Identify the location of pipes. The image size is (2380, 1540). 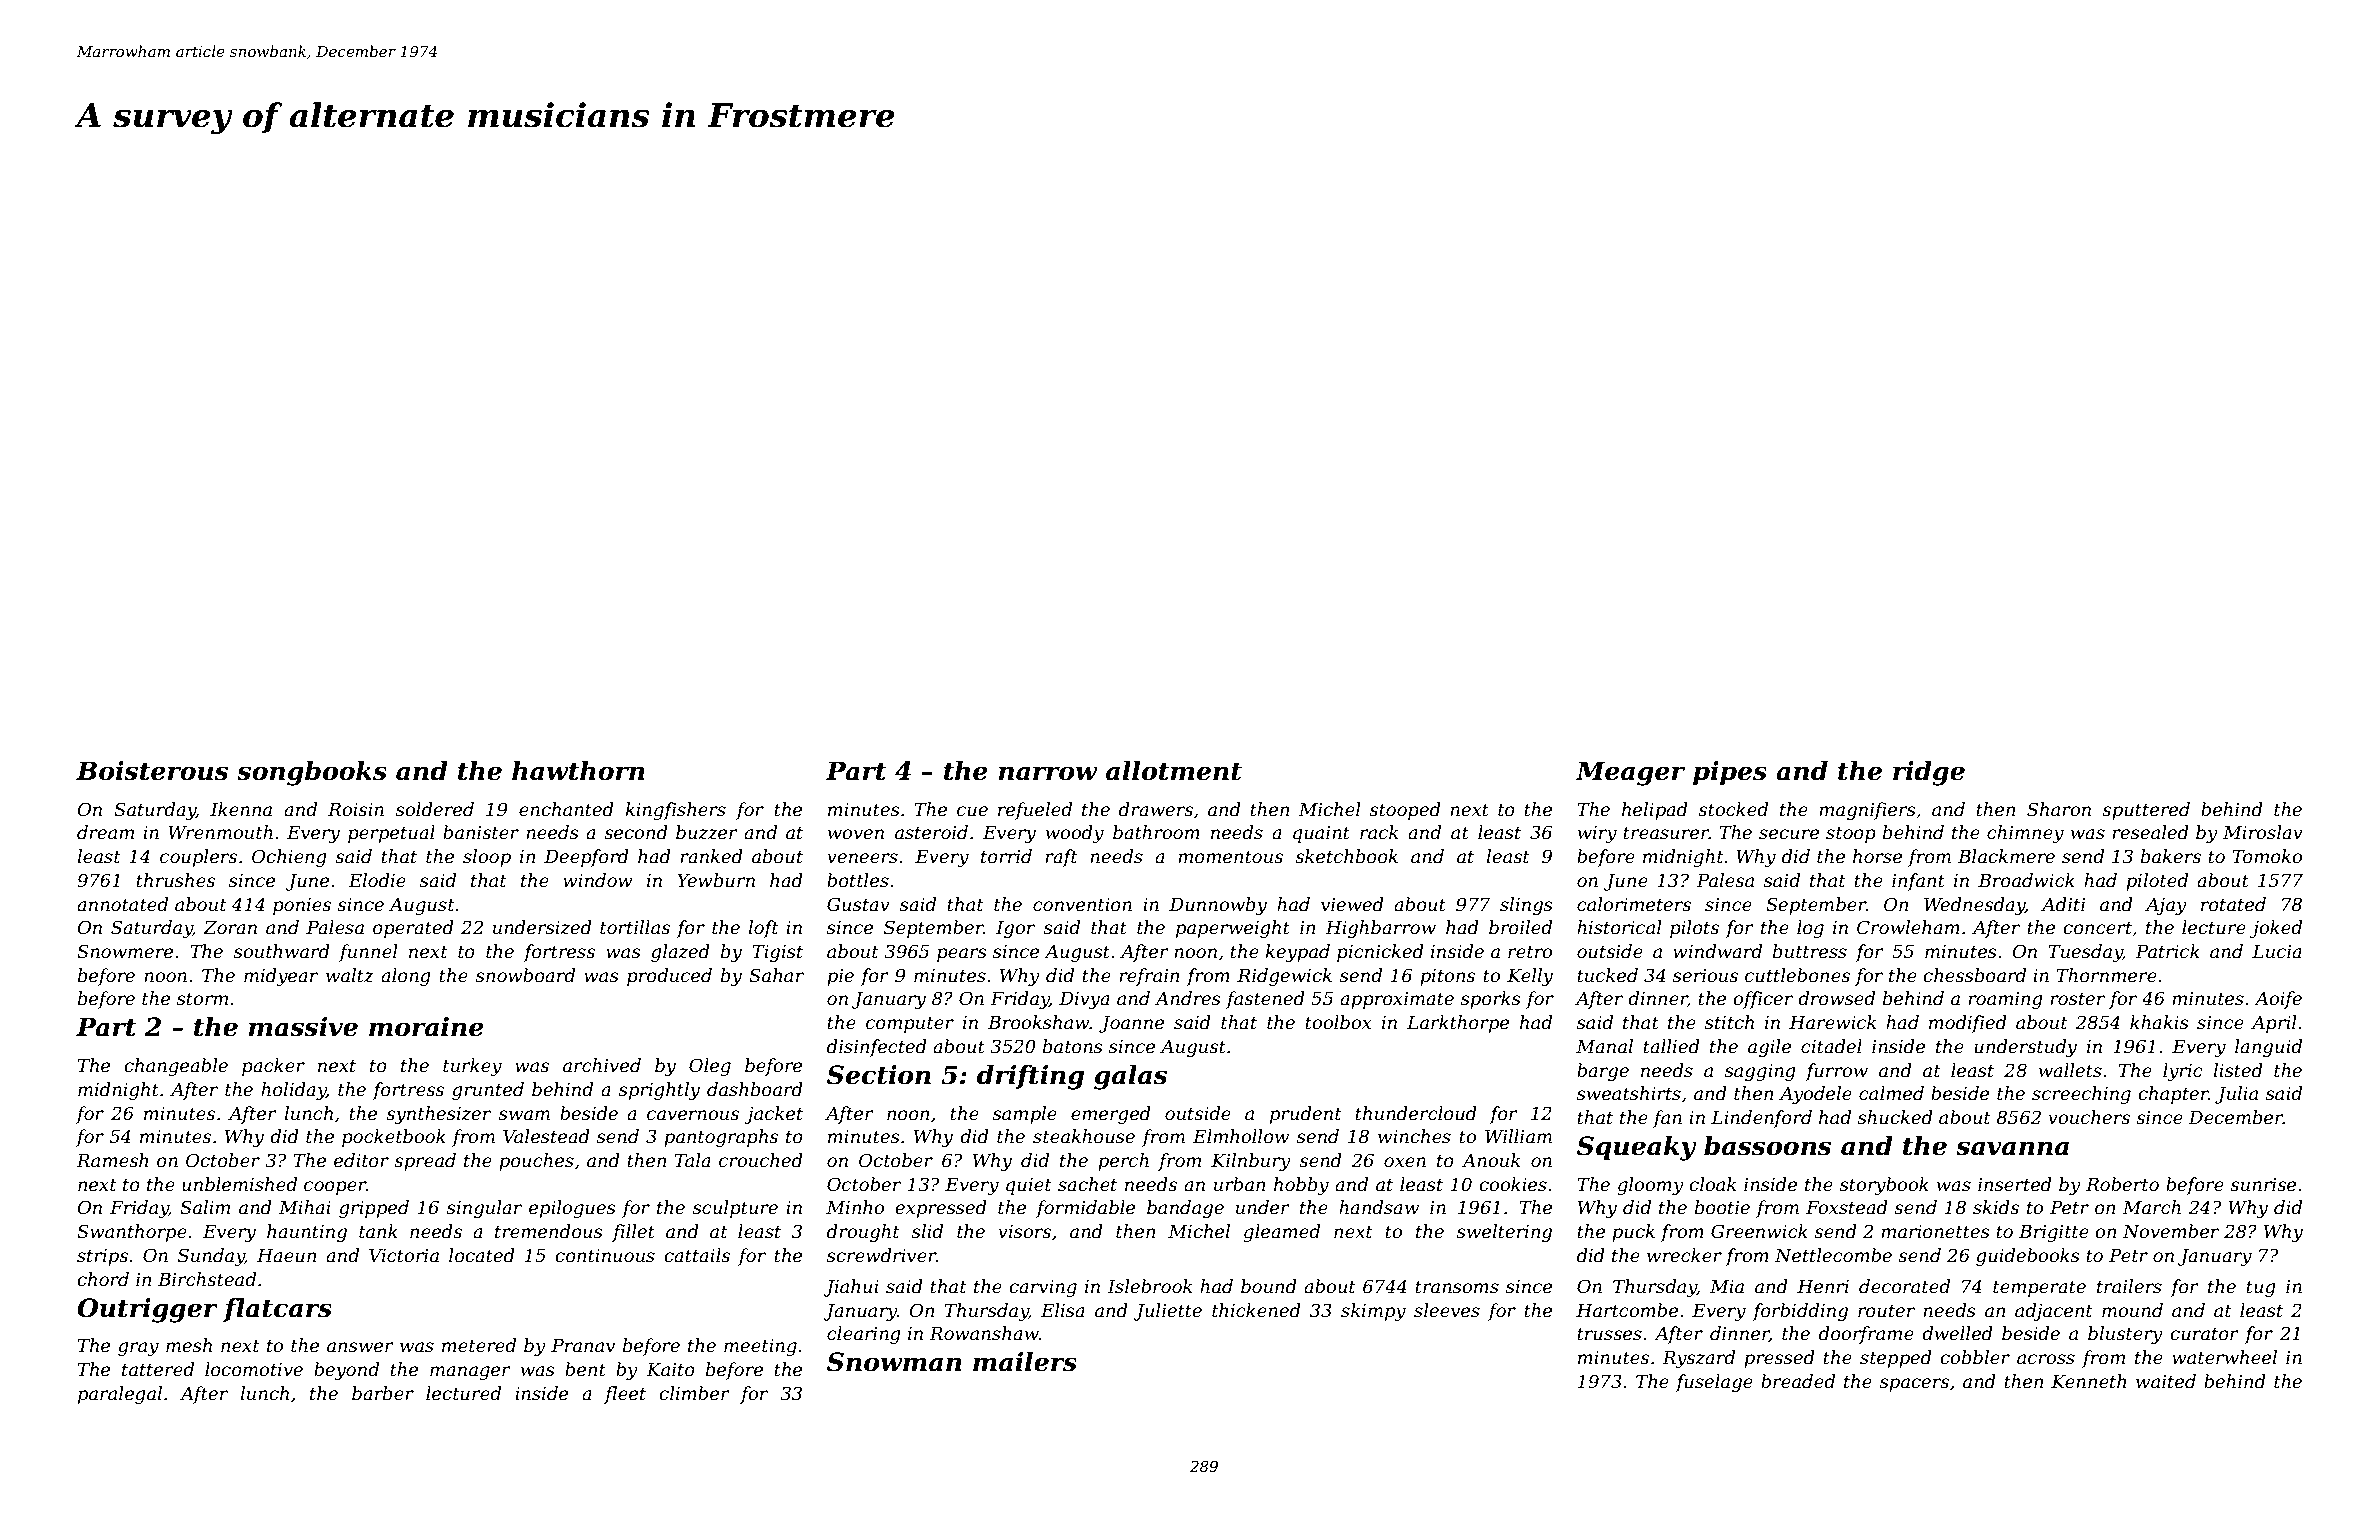
(1730, 773).
